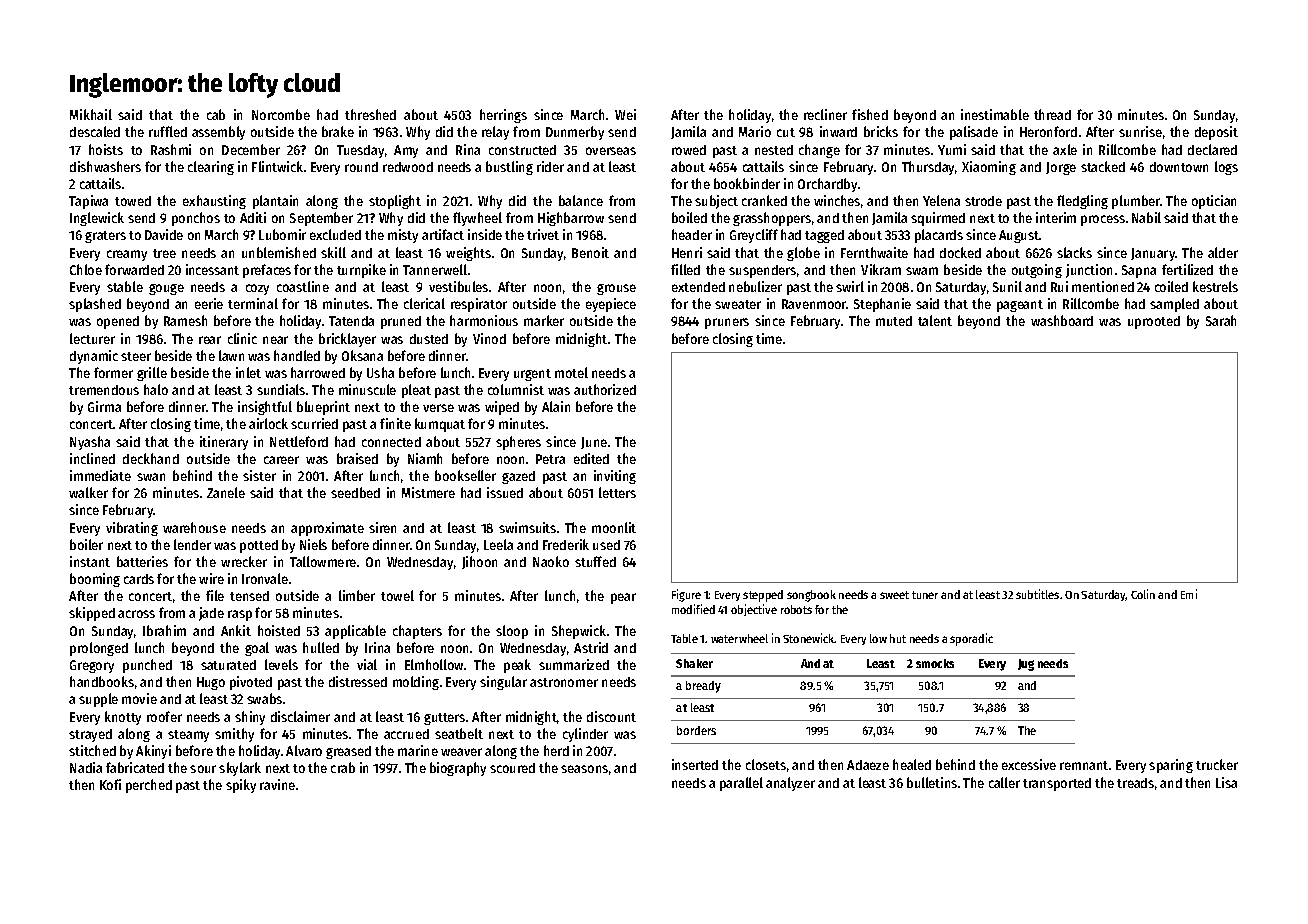  What do you see at coordinates (458, 286) in the image?
I see `vestibules` at bounding box center [458, 286].
